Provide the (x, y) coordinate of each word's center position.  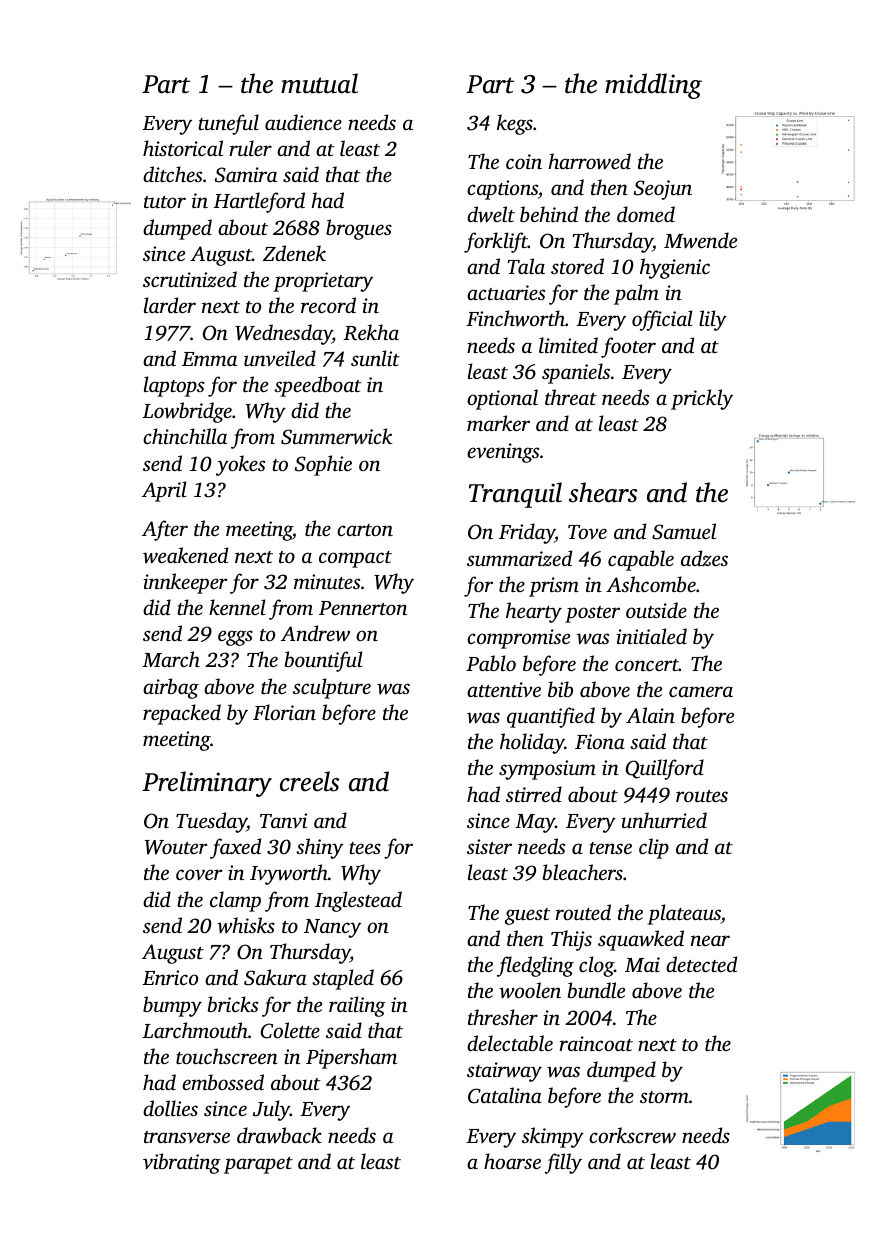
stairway (504, 1072)
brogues (359, 229)
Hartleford (259, 202)
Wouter (176, 847)
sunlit (375, 358)
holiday (532, 743)
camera (701, 691)
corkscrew (632, 1135)
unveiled (280, 358)
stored (577, 266)
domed (646, 214)
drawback (279, 1135)
